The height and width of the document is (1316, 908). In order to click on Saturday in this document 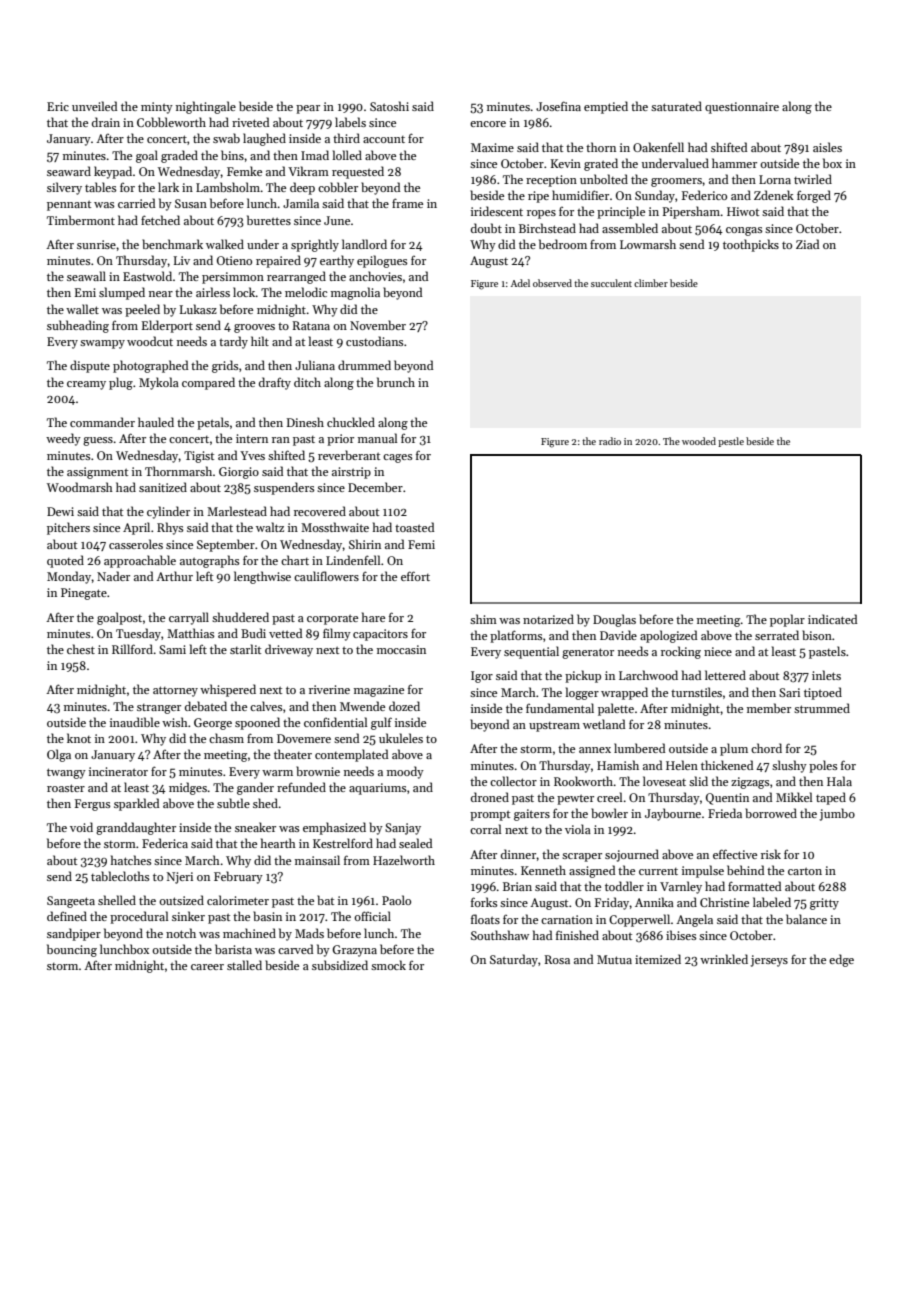, I will do `click(514, 960)`.
